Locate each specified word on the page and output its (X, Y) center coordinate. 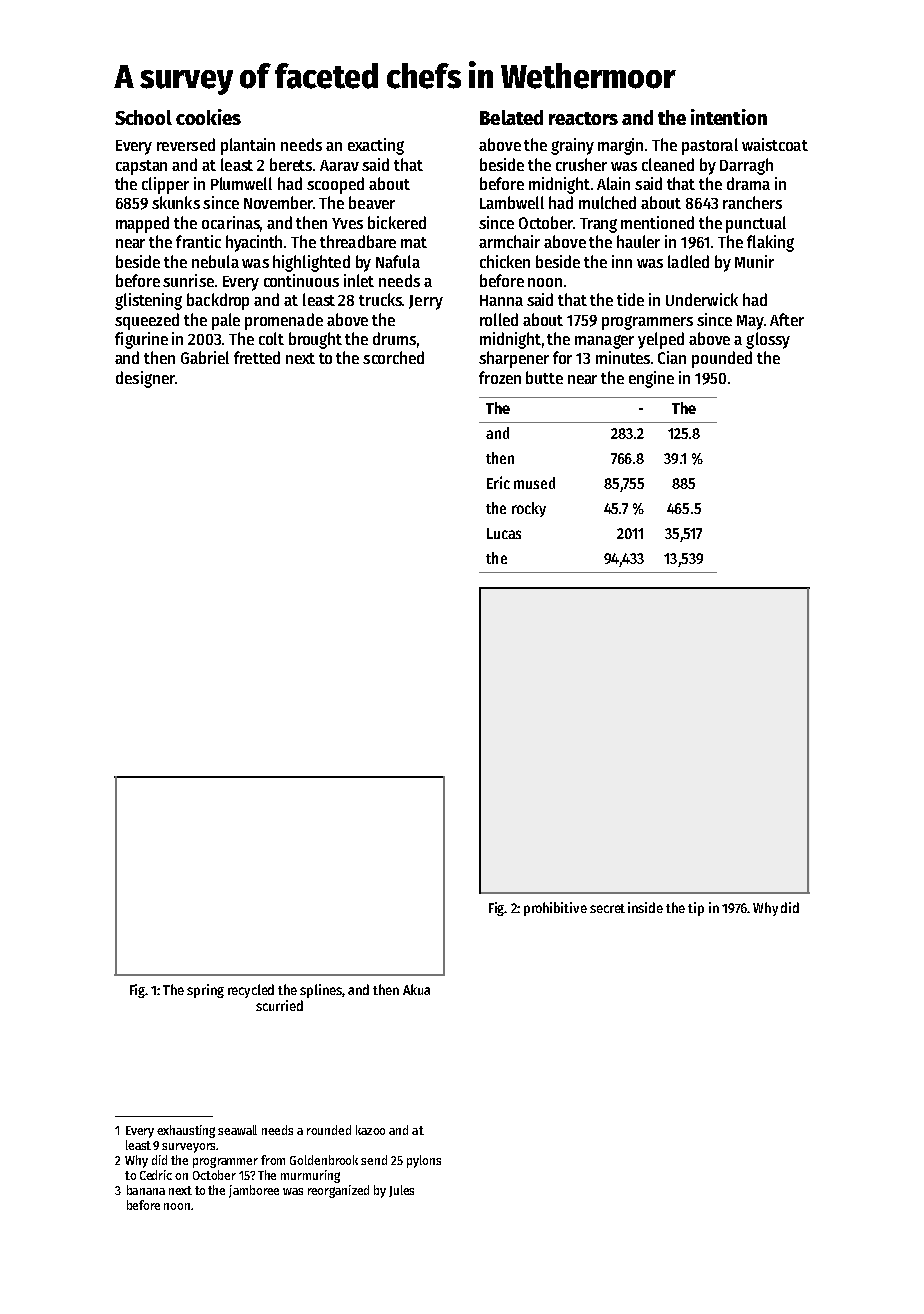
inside (645, 907)
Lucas (504, 533)
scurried (279, 1005)
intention (729, 117)
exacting (376, 146)
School (143, 117)
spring (205, 991)
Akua (416, 989)
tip (696, 909)
